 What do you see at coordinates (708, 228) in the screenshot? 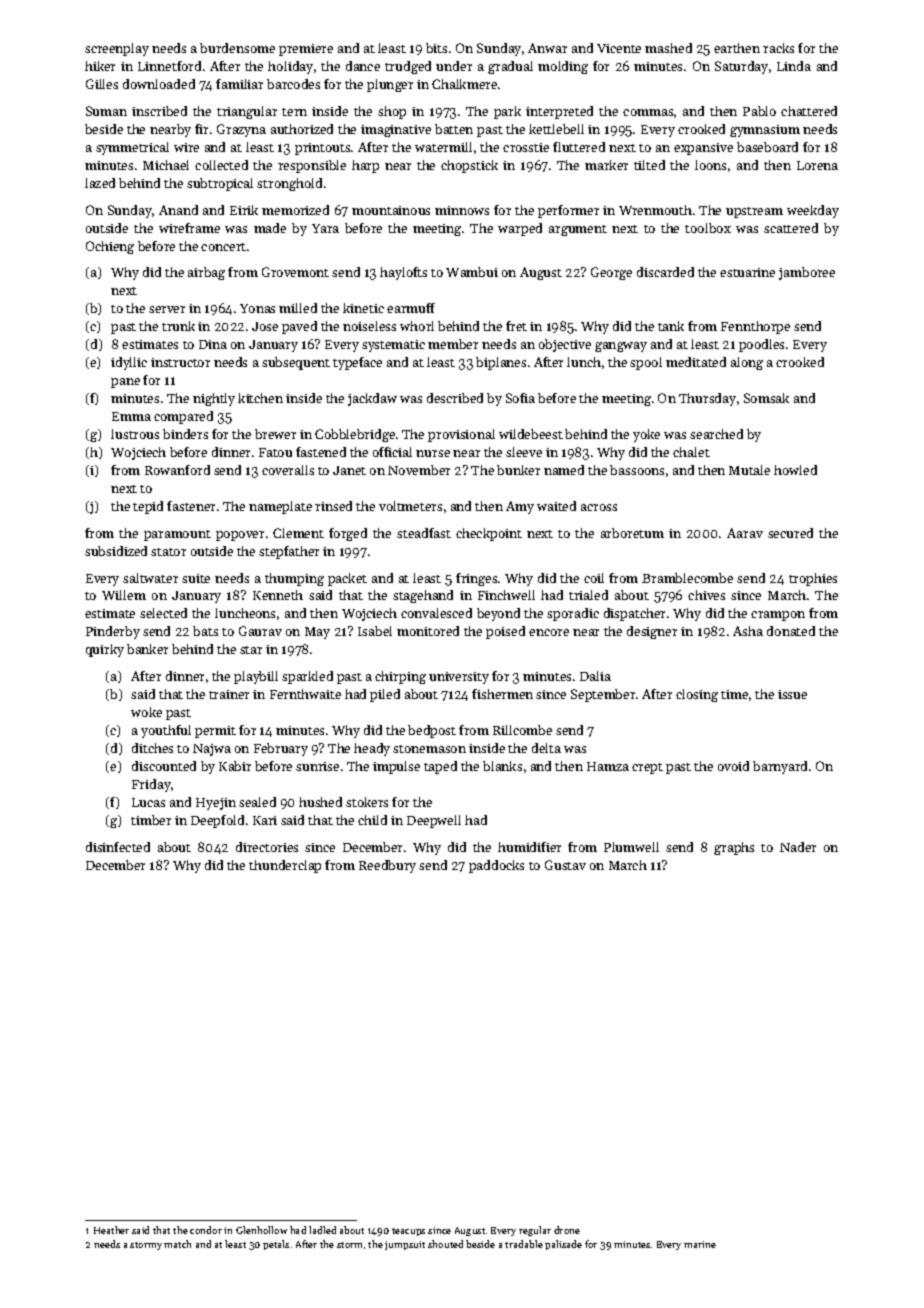
I see `toolbox` at bounding box center [708, 228].
